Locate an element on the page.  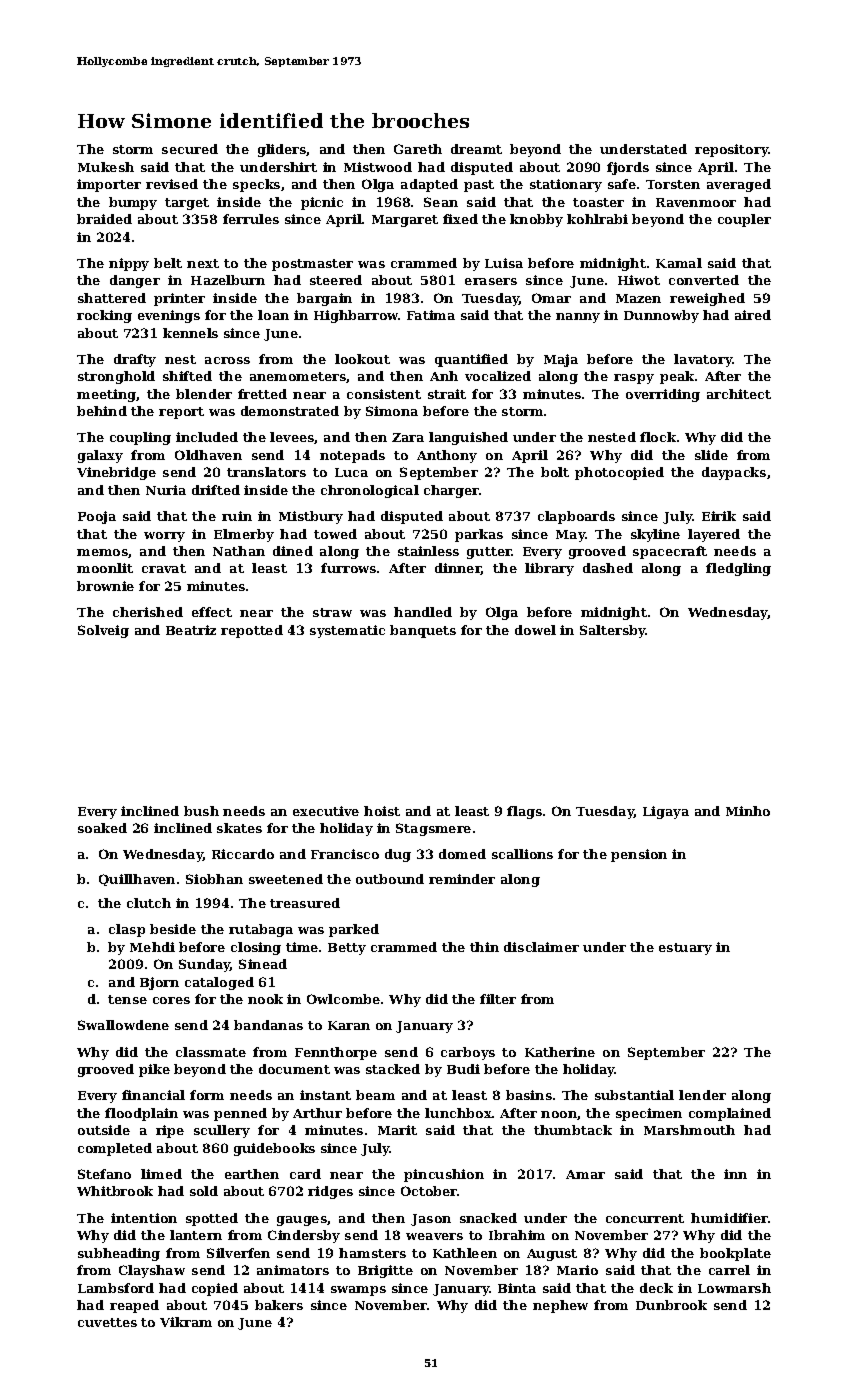
braided is located at coordinates (104, 219).
